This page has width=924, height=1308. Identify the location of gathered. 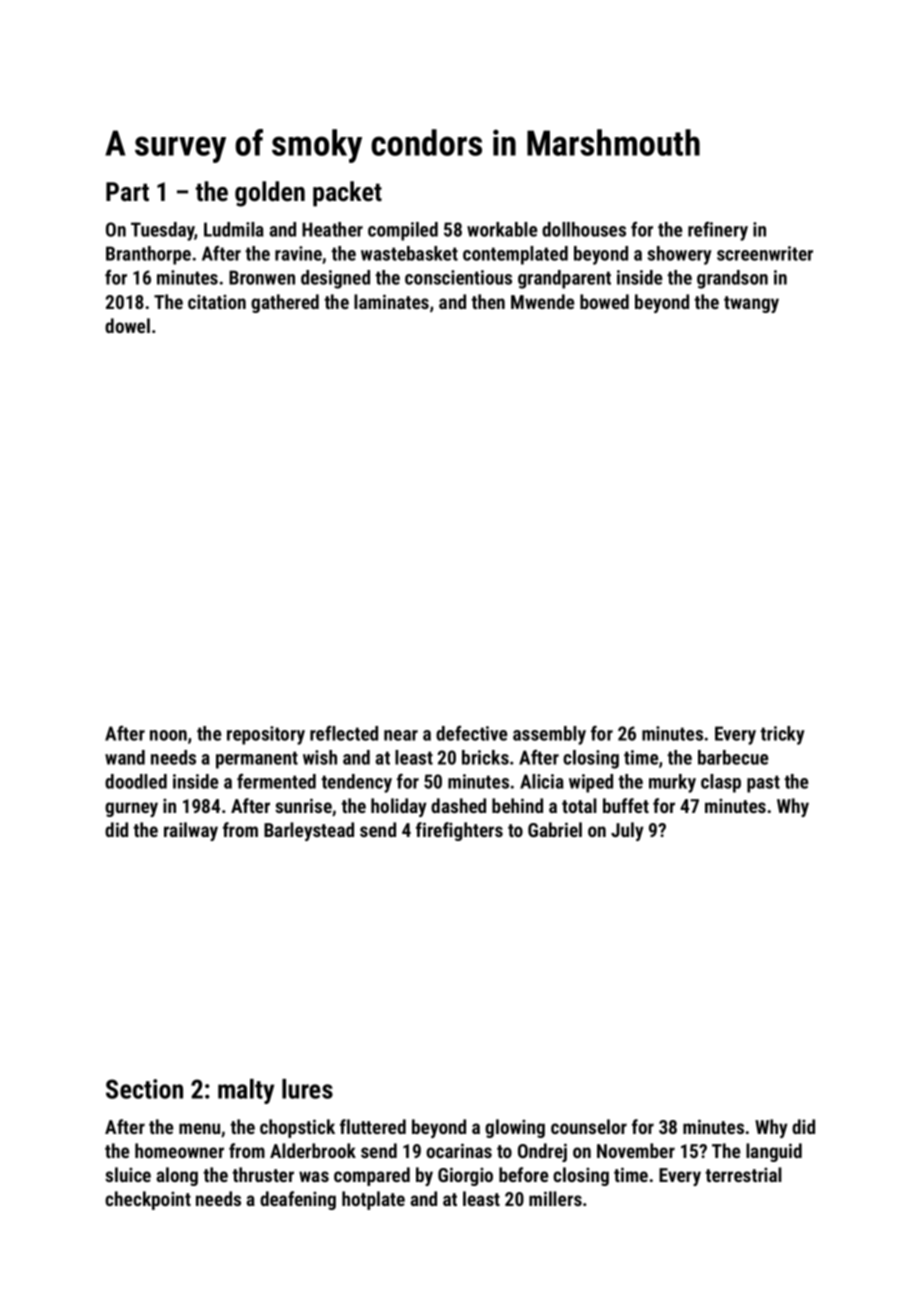
(285, 303).
